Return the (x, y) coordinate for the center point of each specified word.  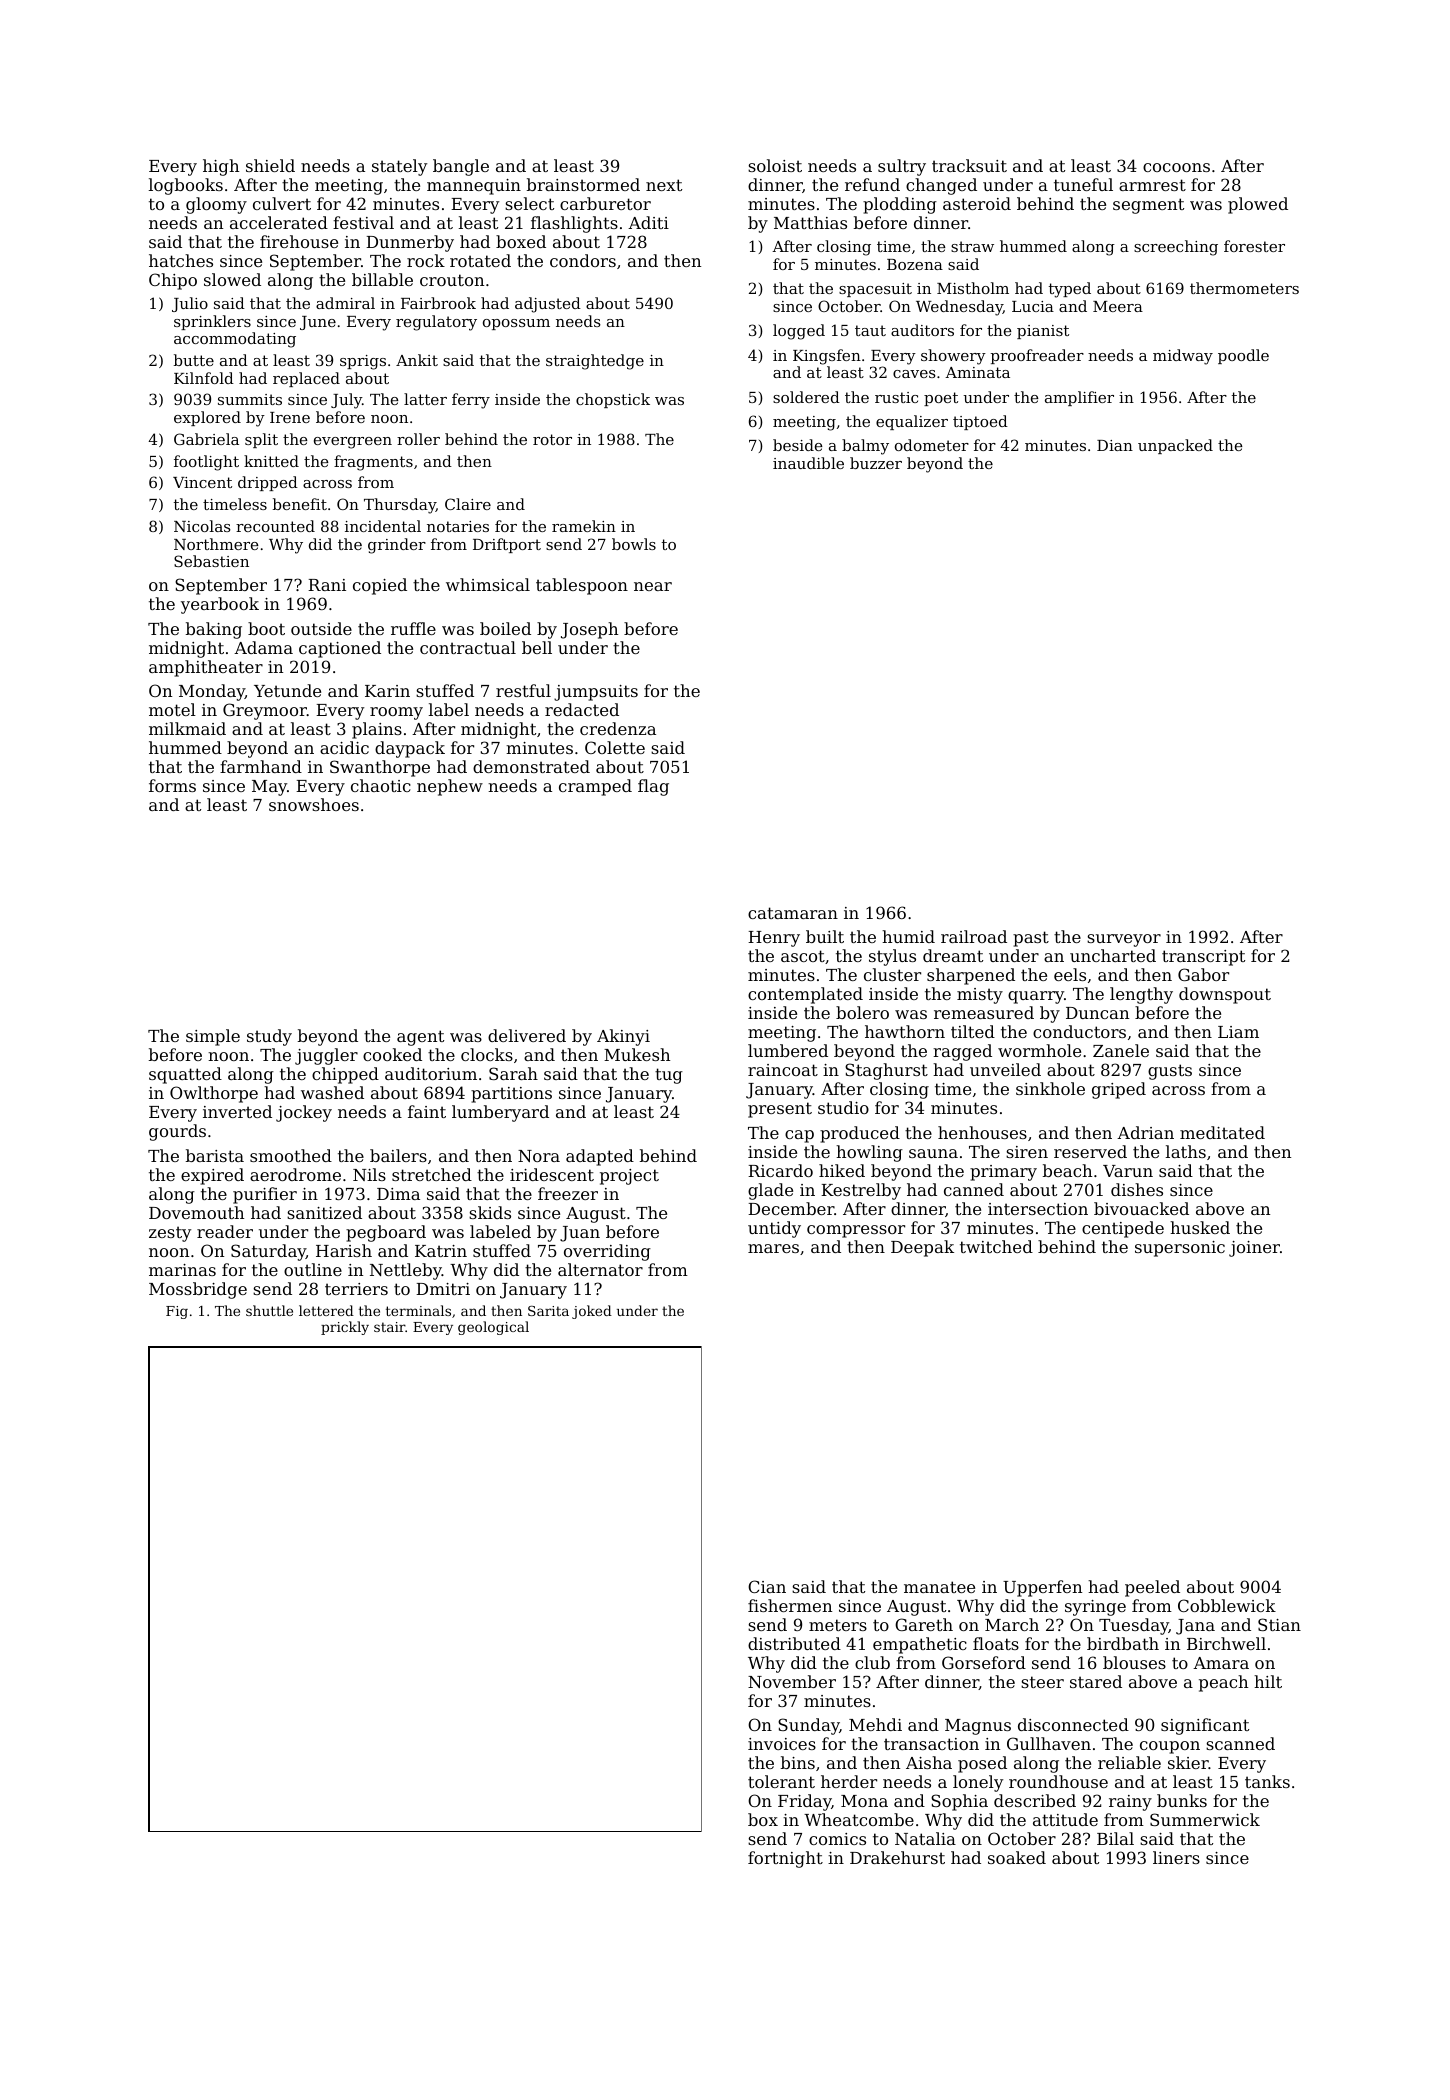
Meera (1118, 306)
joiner (1254, 1249)
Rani (327, 585)
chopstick (613, 400)
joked (592, 1312)
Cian (767, 1586)
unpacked (1175, 446)
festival (363, 222)
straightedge (595, 362)
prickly (345, 1328)
